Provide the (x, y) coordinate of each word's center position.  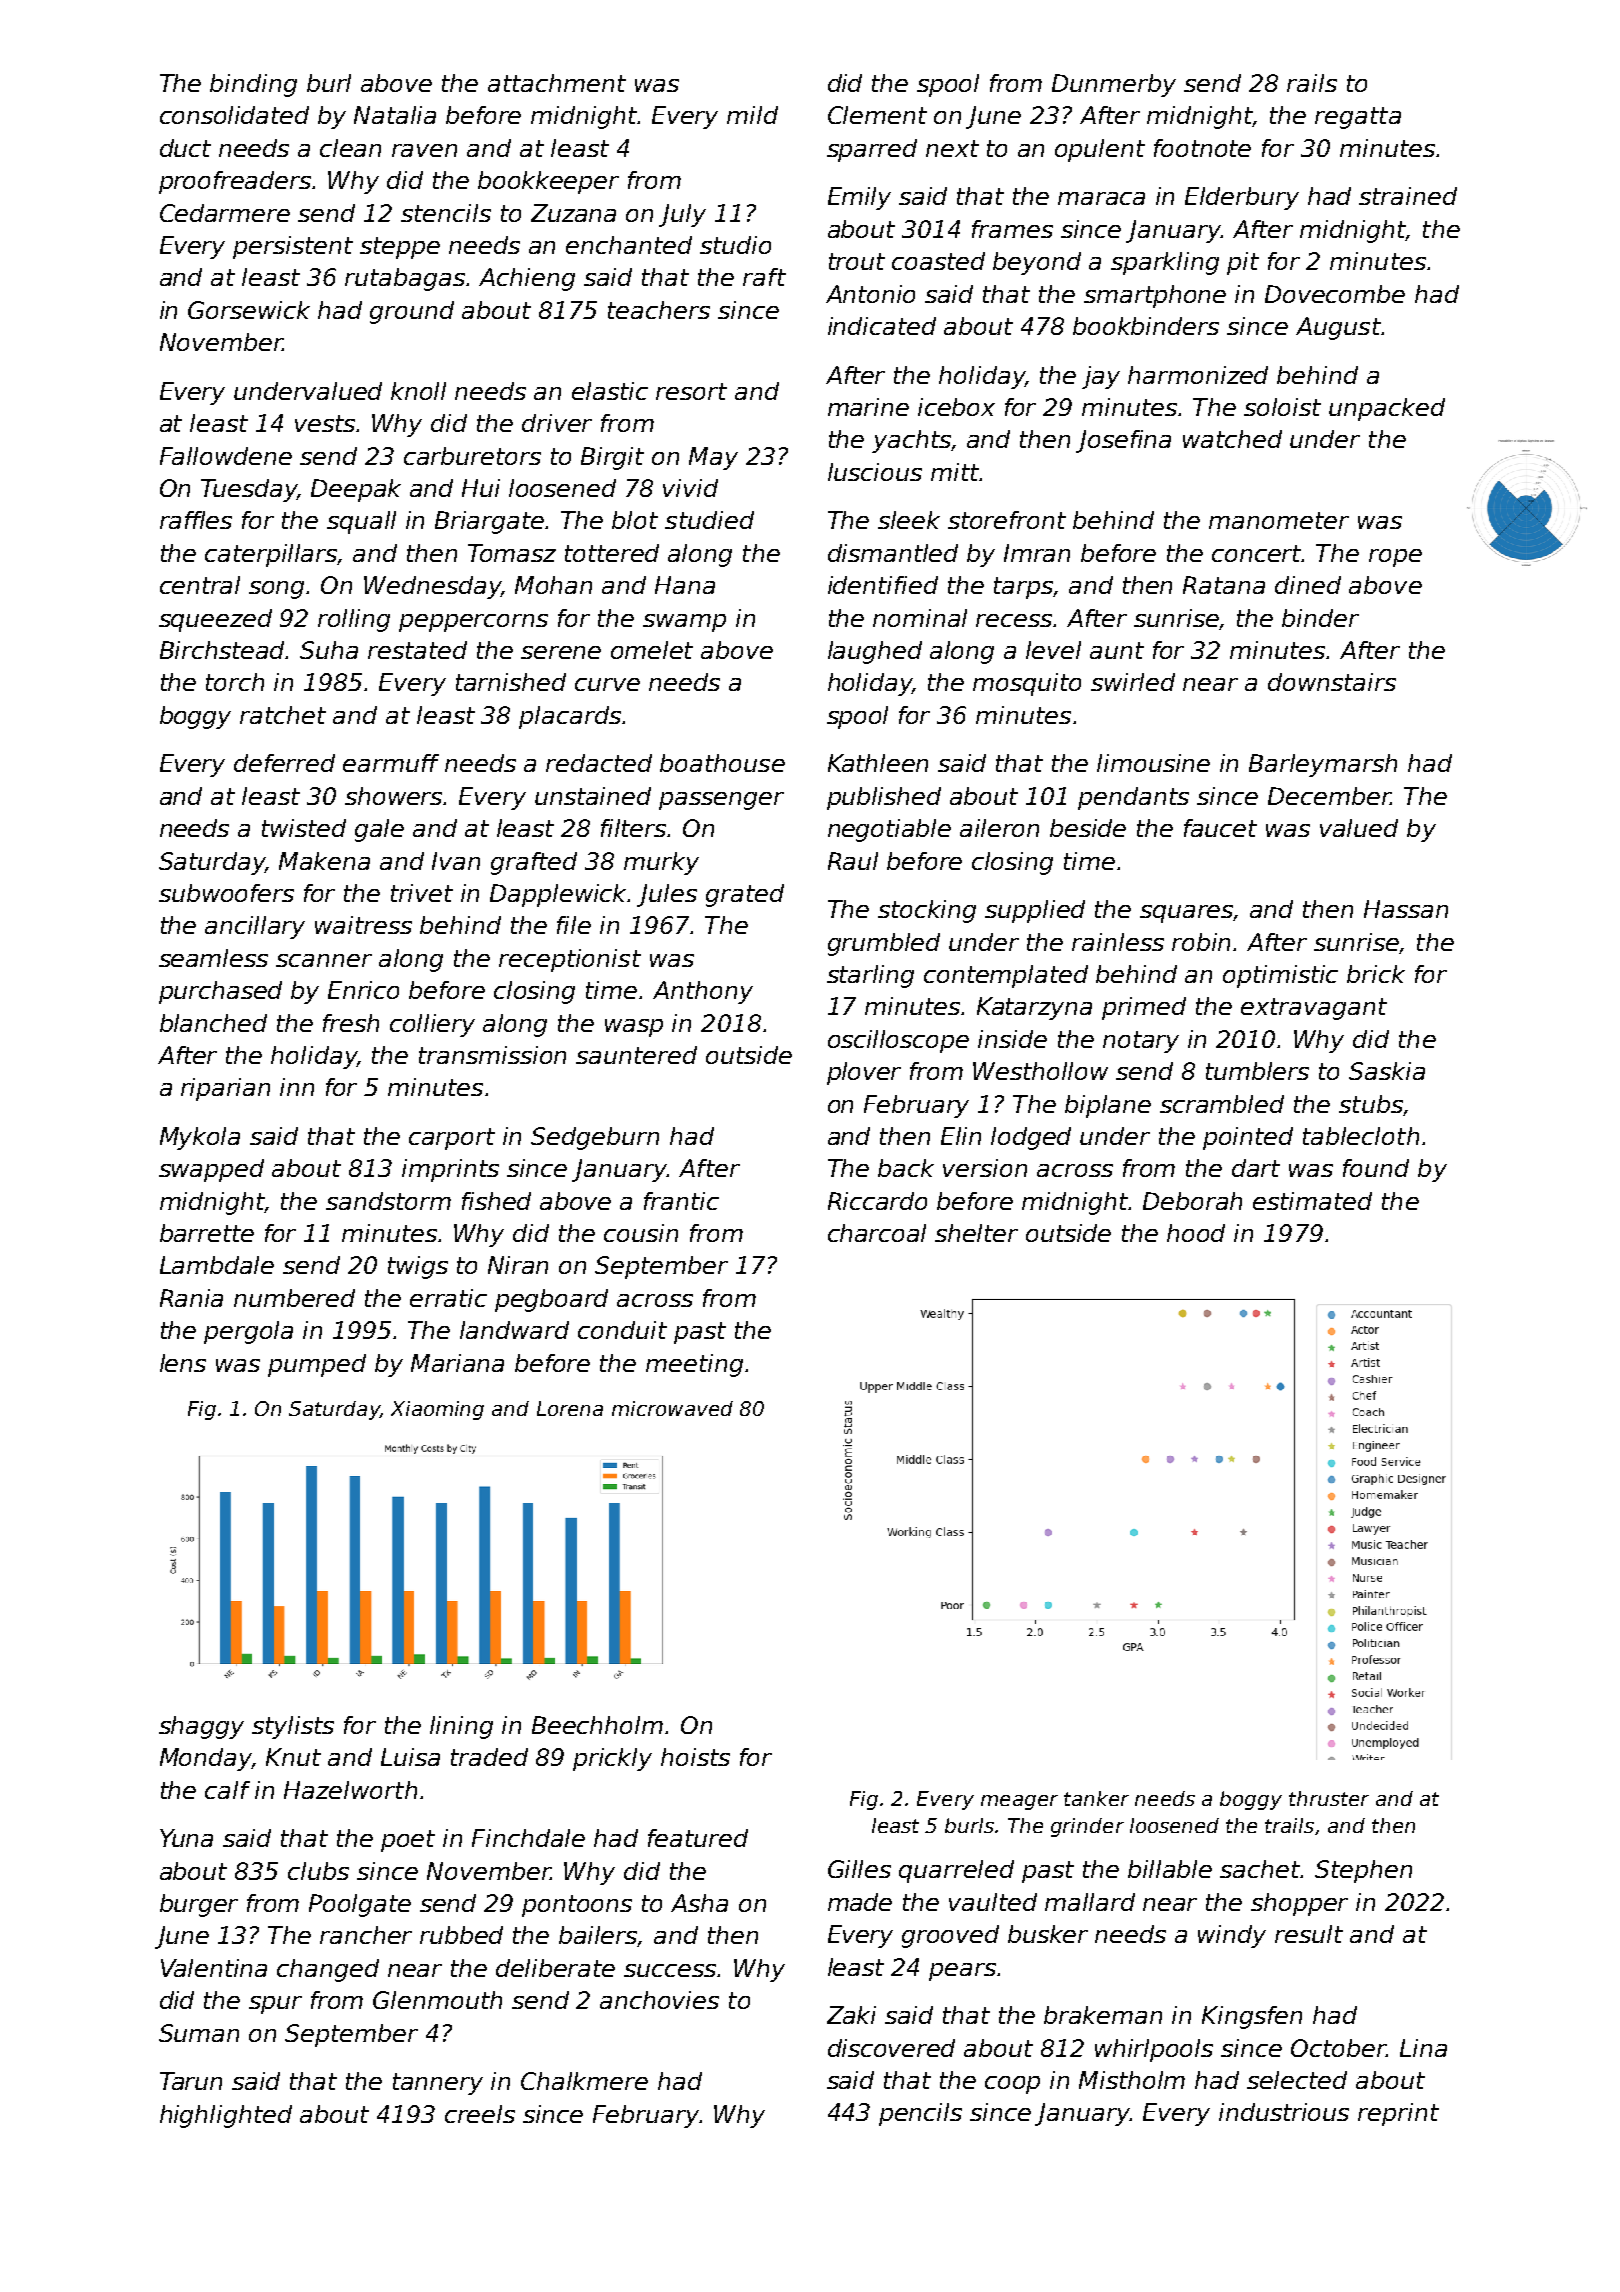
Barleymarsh (1323, 765)
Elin (961, 1136)
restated (417, 650)
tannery (438, 2084)
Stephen (1363, 1871)
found (1376, 1168)
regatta (1358, 118)
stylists (293, 1727)
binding (253, 85)
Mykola (200, 1138)
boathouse (722, 763)
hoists (695, 1757)
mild (752, 115)
